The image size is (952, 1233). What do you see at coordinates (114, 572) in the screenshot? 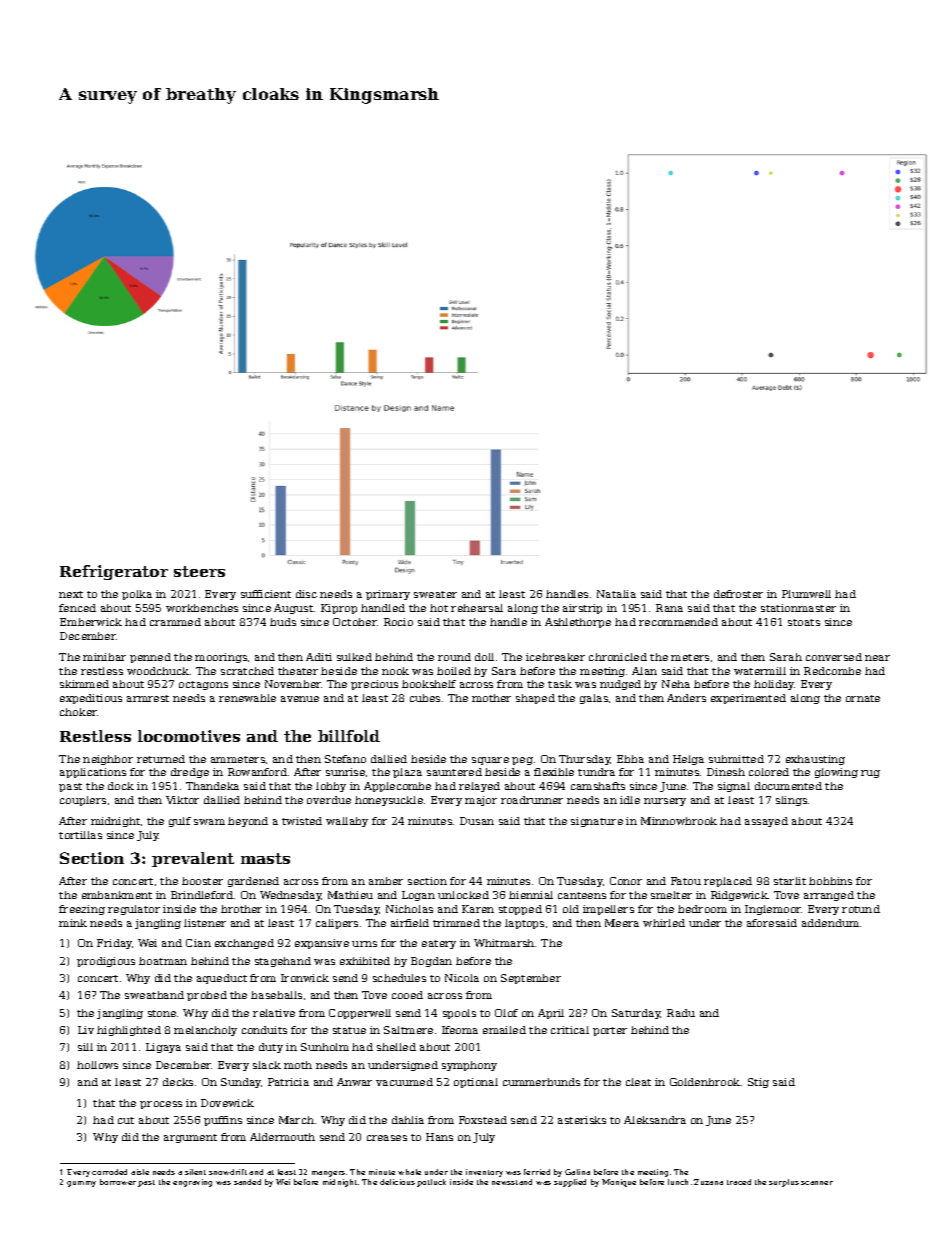
I see `Refrigerator` at bounding box center [114, 572].
